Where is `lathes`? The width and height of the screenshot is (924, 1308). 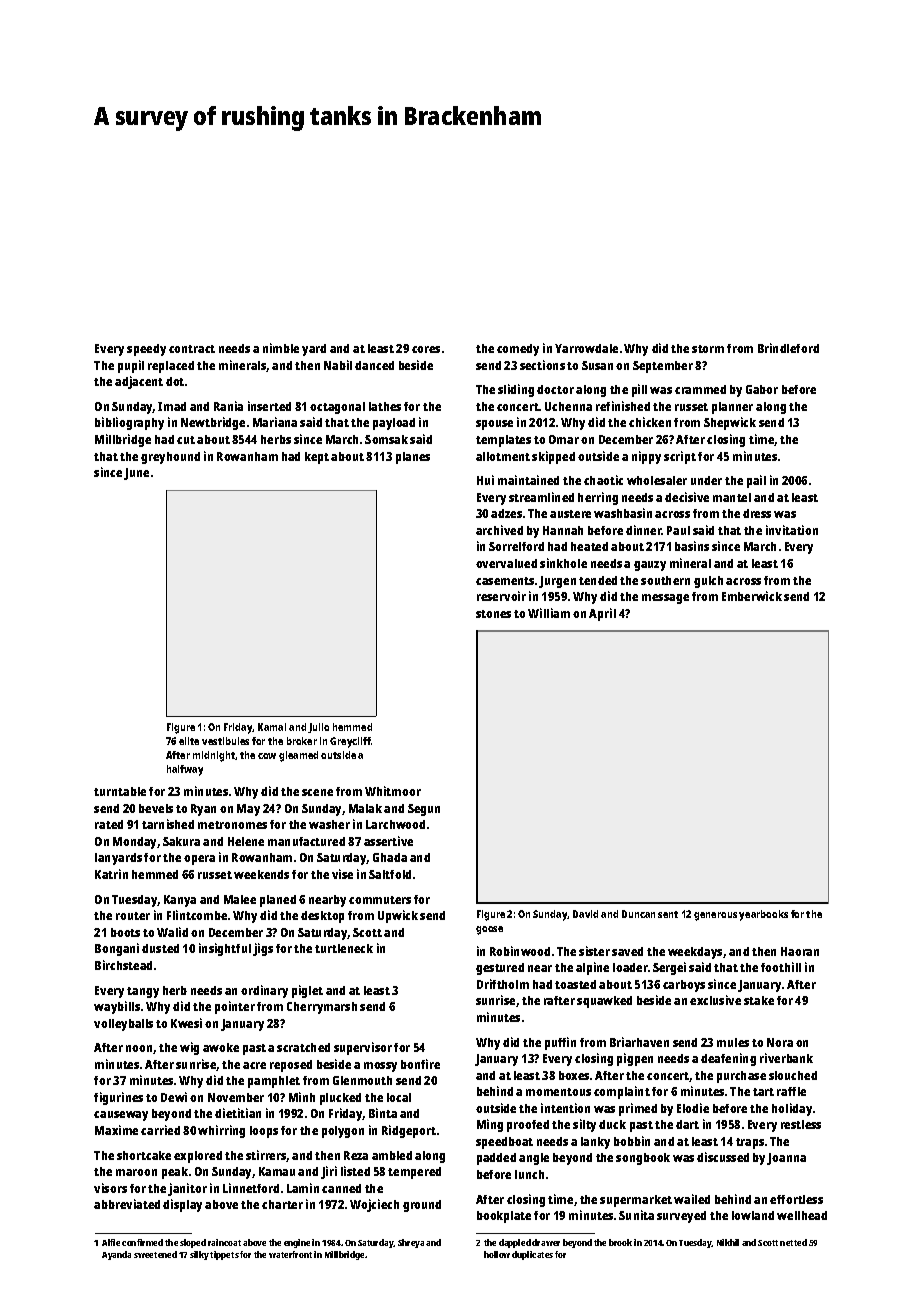
lathes is located at coordinates (385, 406).
